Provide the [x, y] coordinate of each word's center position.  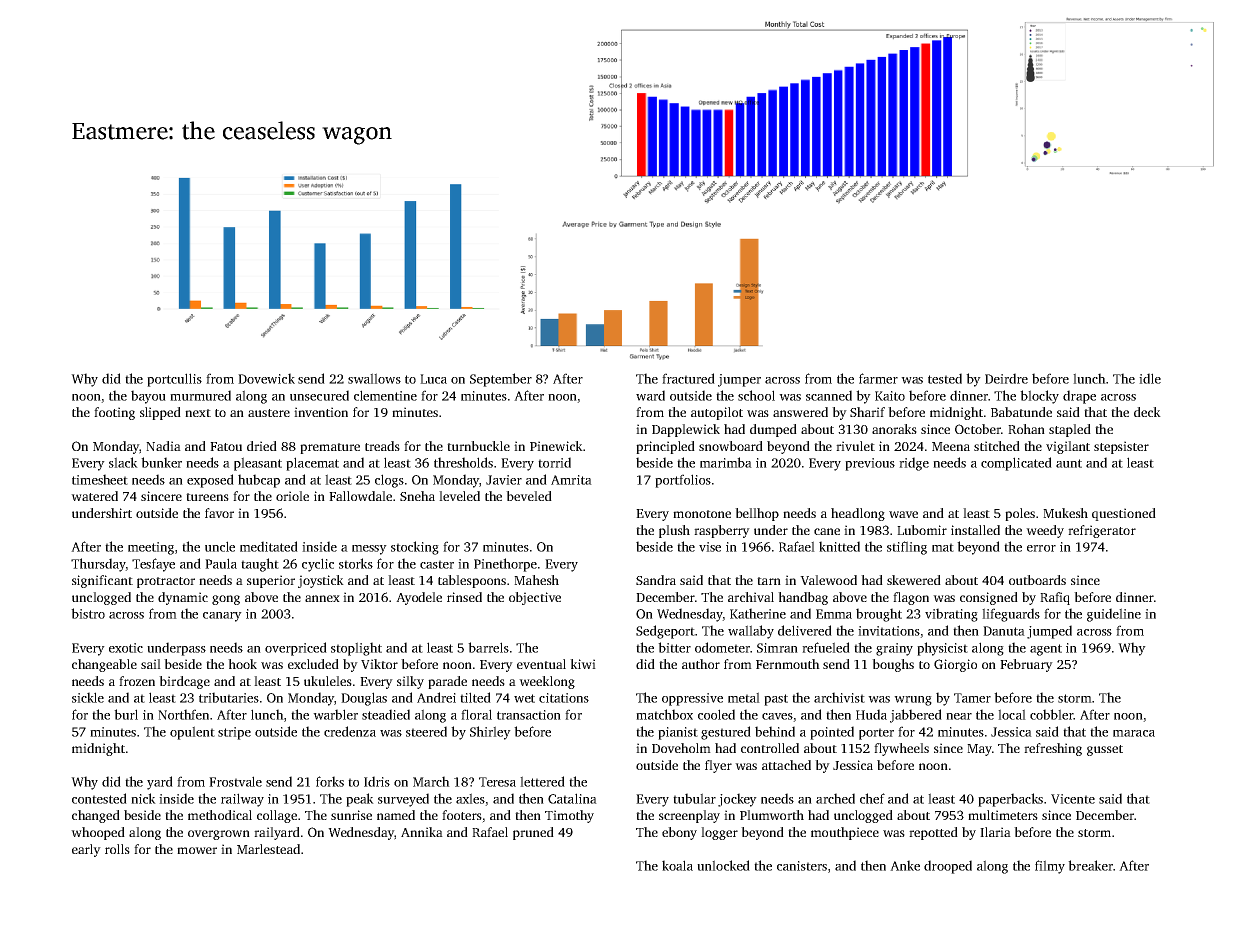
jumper [739, 380]
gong [226, 600]
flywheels [901, 749]
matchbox [664, 714]
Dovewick [266, 378]
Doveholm [681, 748]
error [1041, 548]
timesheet [100, 479]
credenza [350, 731]
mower [197, 850]
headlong [858, 514]
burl [126, 714]
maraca [1134, 733]
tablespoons [472, 581]
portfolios [683, 481]
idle [1150, 378]
